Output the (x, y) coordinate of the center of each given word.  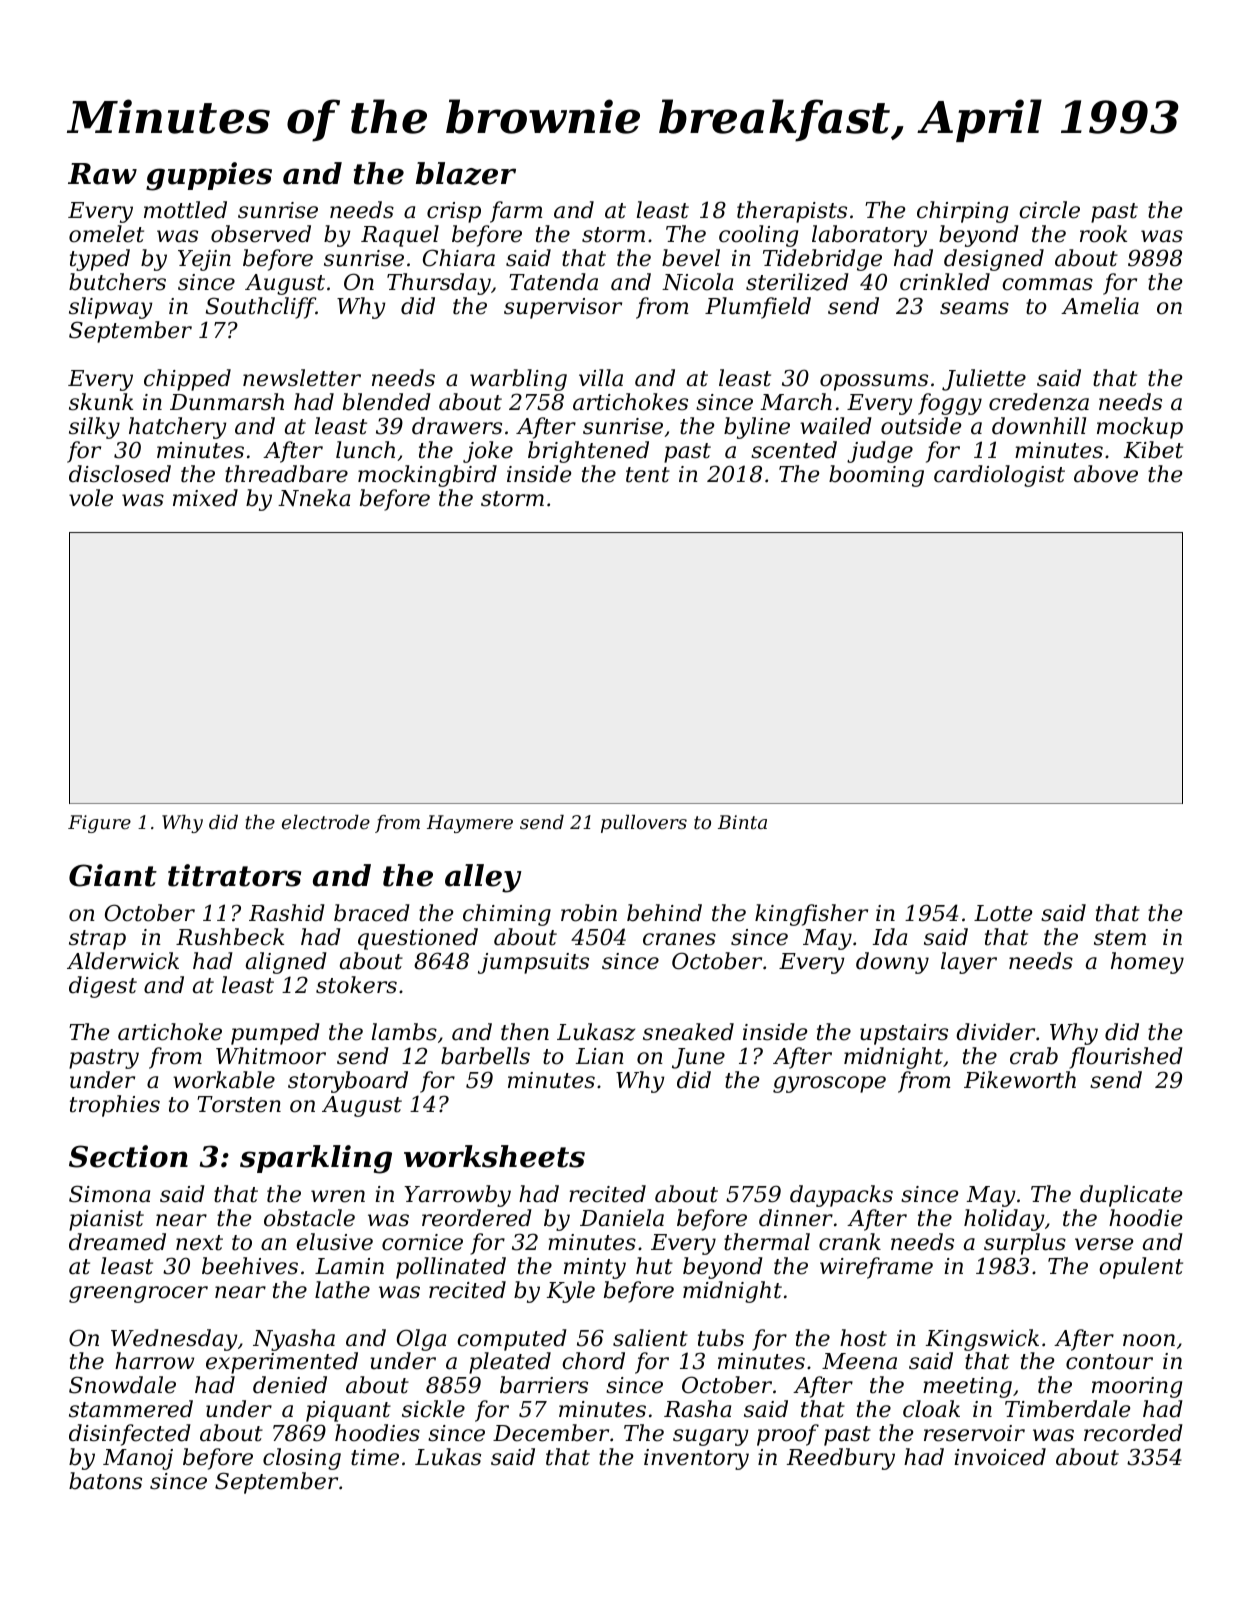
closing (302, 1459)
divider (995, 1032)
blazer (466, 173)
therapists (792, 212)
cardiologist (999, 476)
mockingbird (427, 476)
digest (103, 987)
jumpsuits (533, 963)
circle (1049, 210)
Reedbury (841, 1459)
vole (91, 498)
